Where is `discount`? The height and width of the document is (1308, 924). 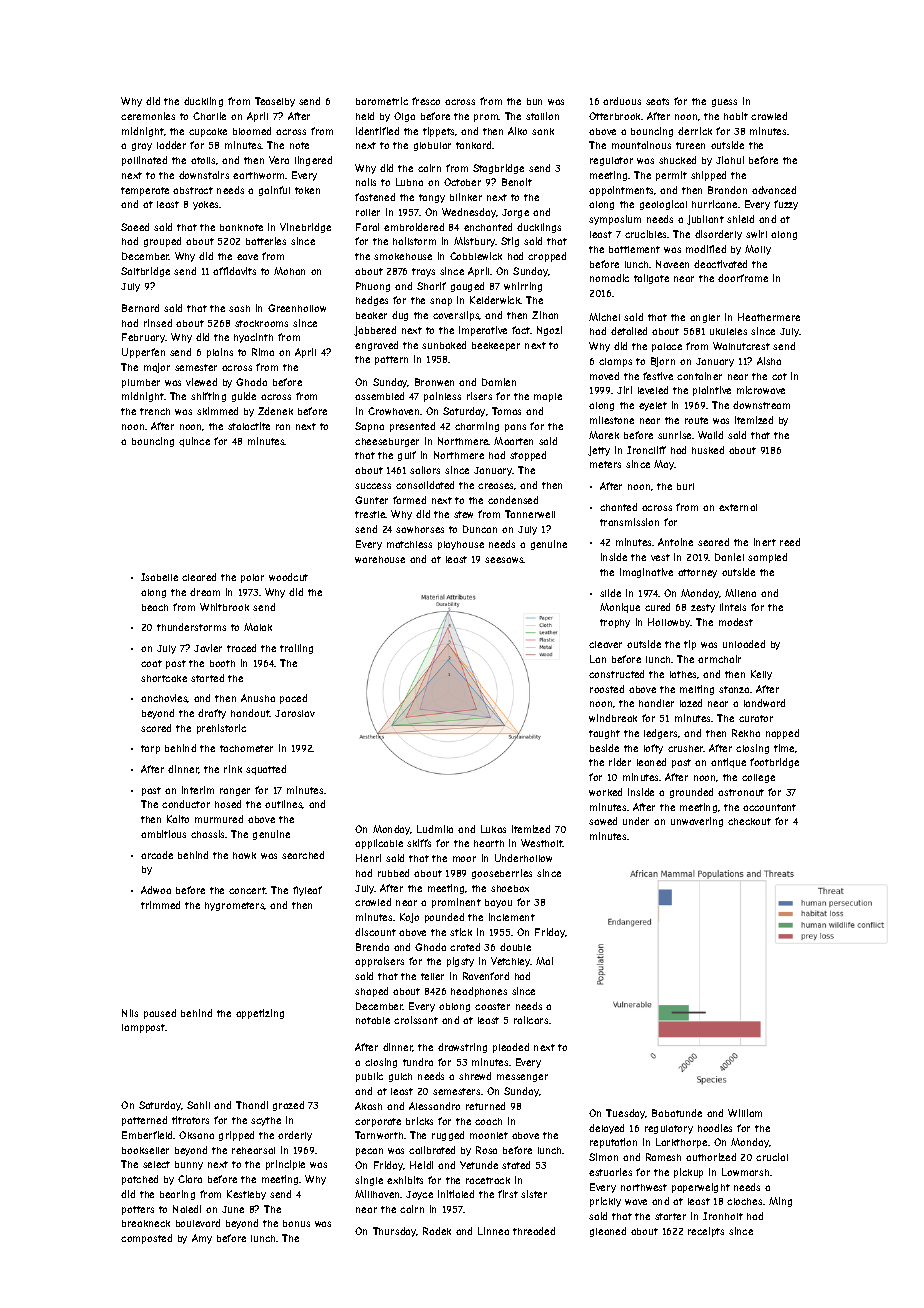 discount is located at coordinates (375, 932).
